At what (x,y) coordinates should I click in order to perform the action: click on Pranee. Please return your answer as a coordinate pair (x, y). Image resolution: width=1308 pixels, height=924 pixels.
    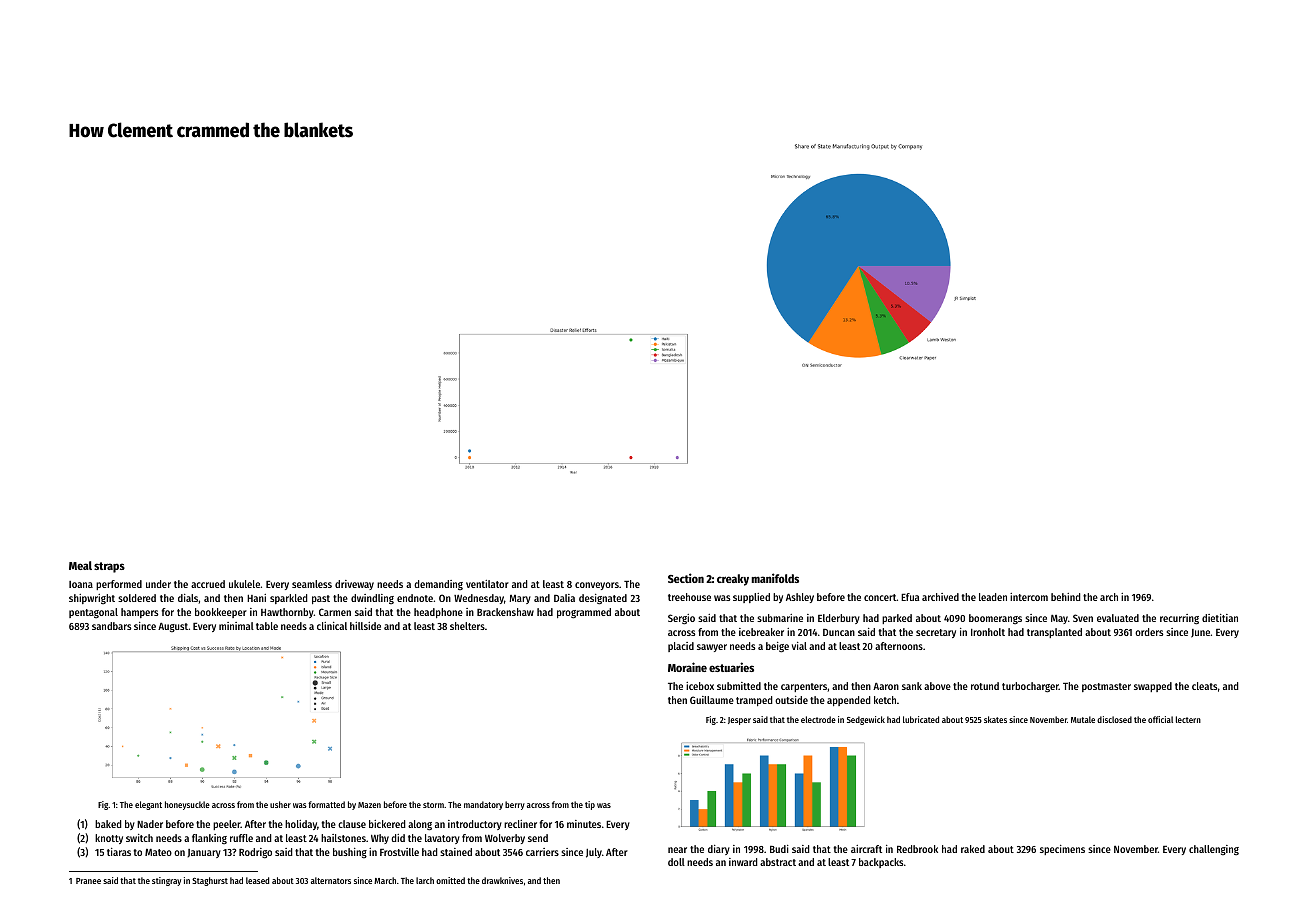
    Looking at the image, I should click on (88, 881).
